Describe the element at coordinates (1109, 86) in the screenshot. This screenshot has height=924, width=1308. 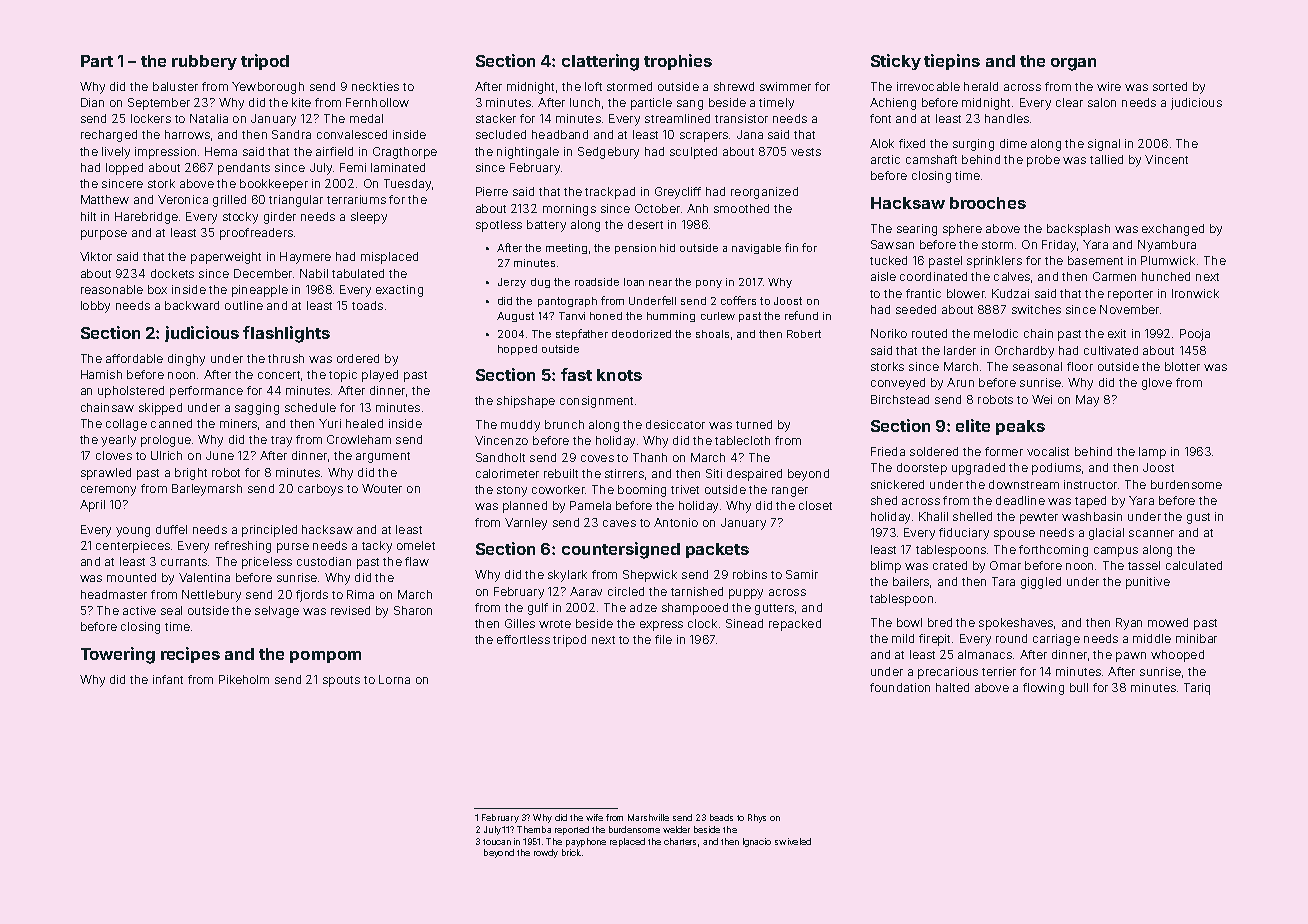
I see `wire` at that location.
